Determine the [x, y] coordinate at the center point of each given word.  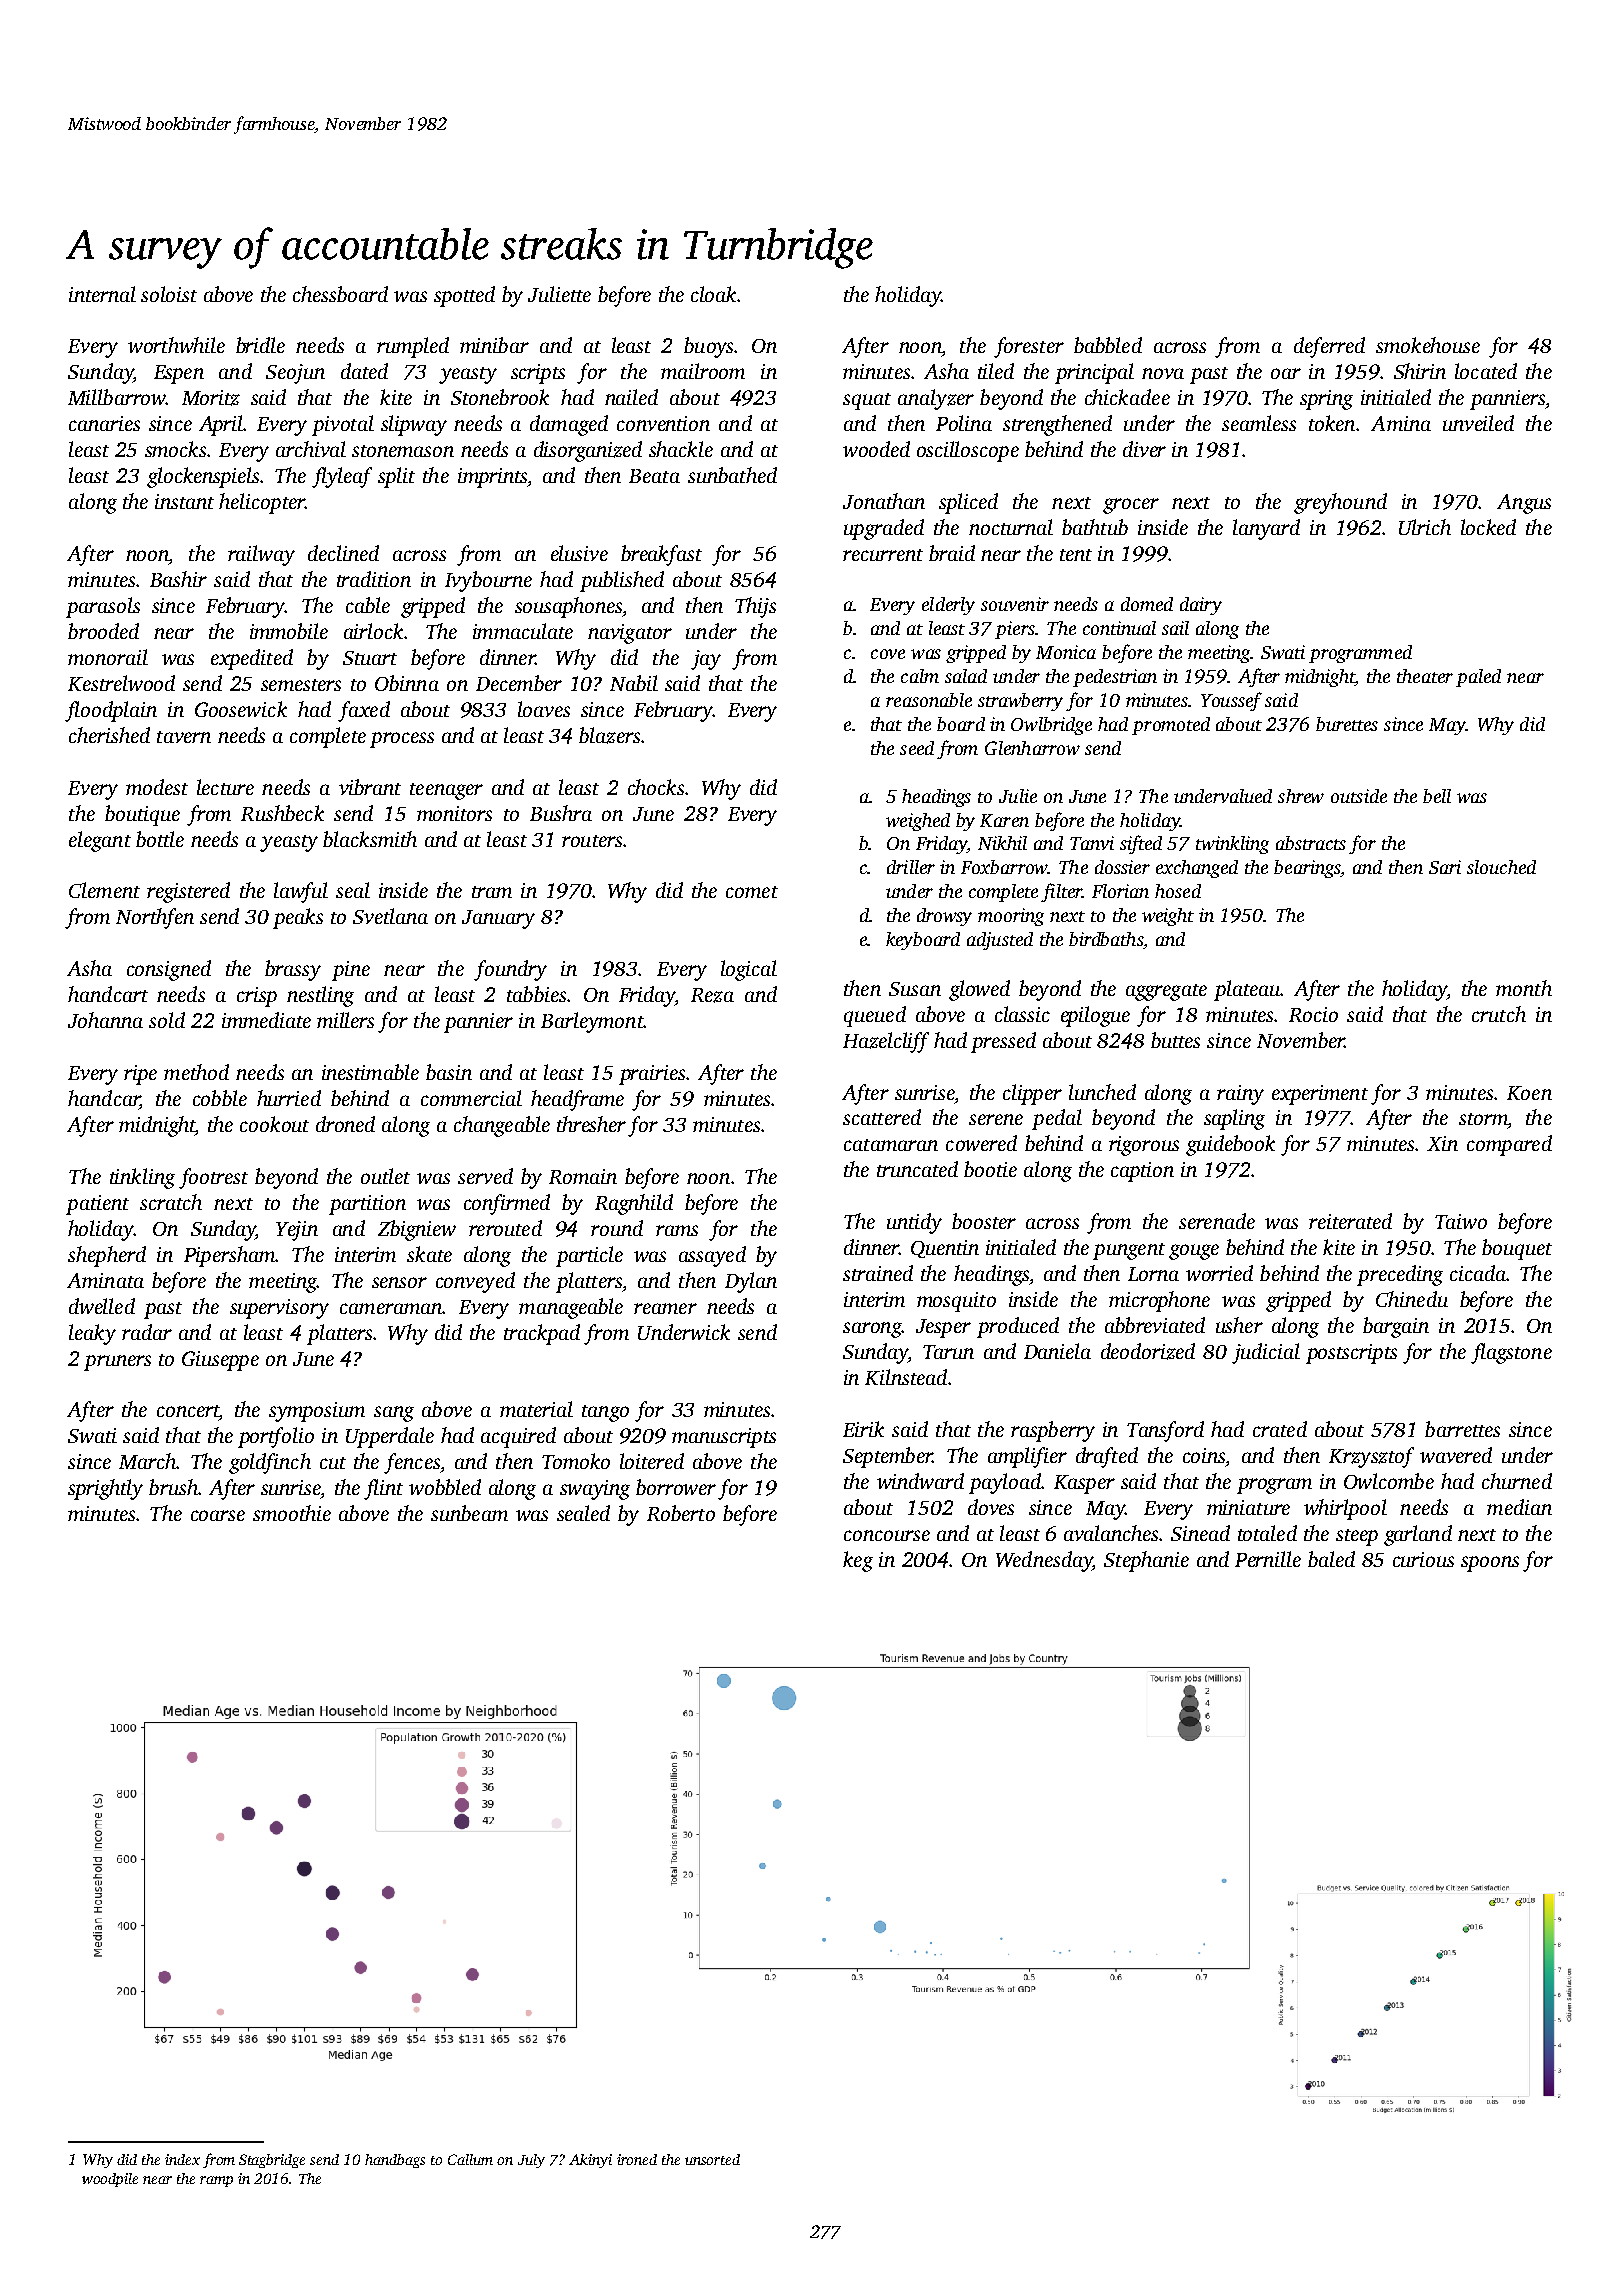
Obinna [407, 683]
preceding [1400, 1275]
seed [917, 748]
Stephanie [1146, 1561]
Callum [470, 2159]
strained [878, 1273]
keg [858, 1561]
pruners [117, 1363]
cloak [714, 294]
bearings [1307, 869]
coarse [218, 1515]
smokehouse [1428, 345]
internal [102, 294]
